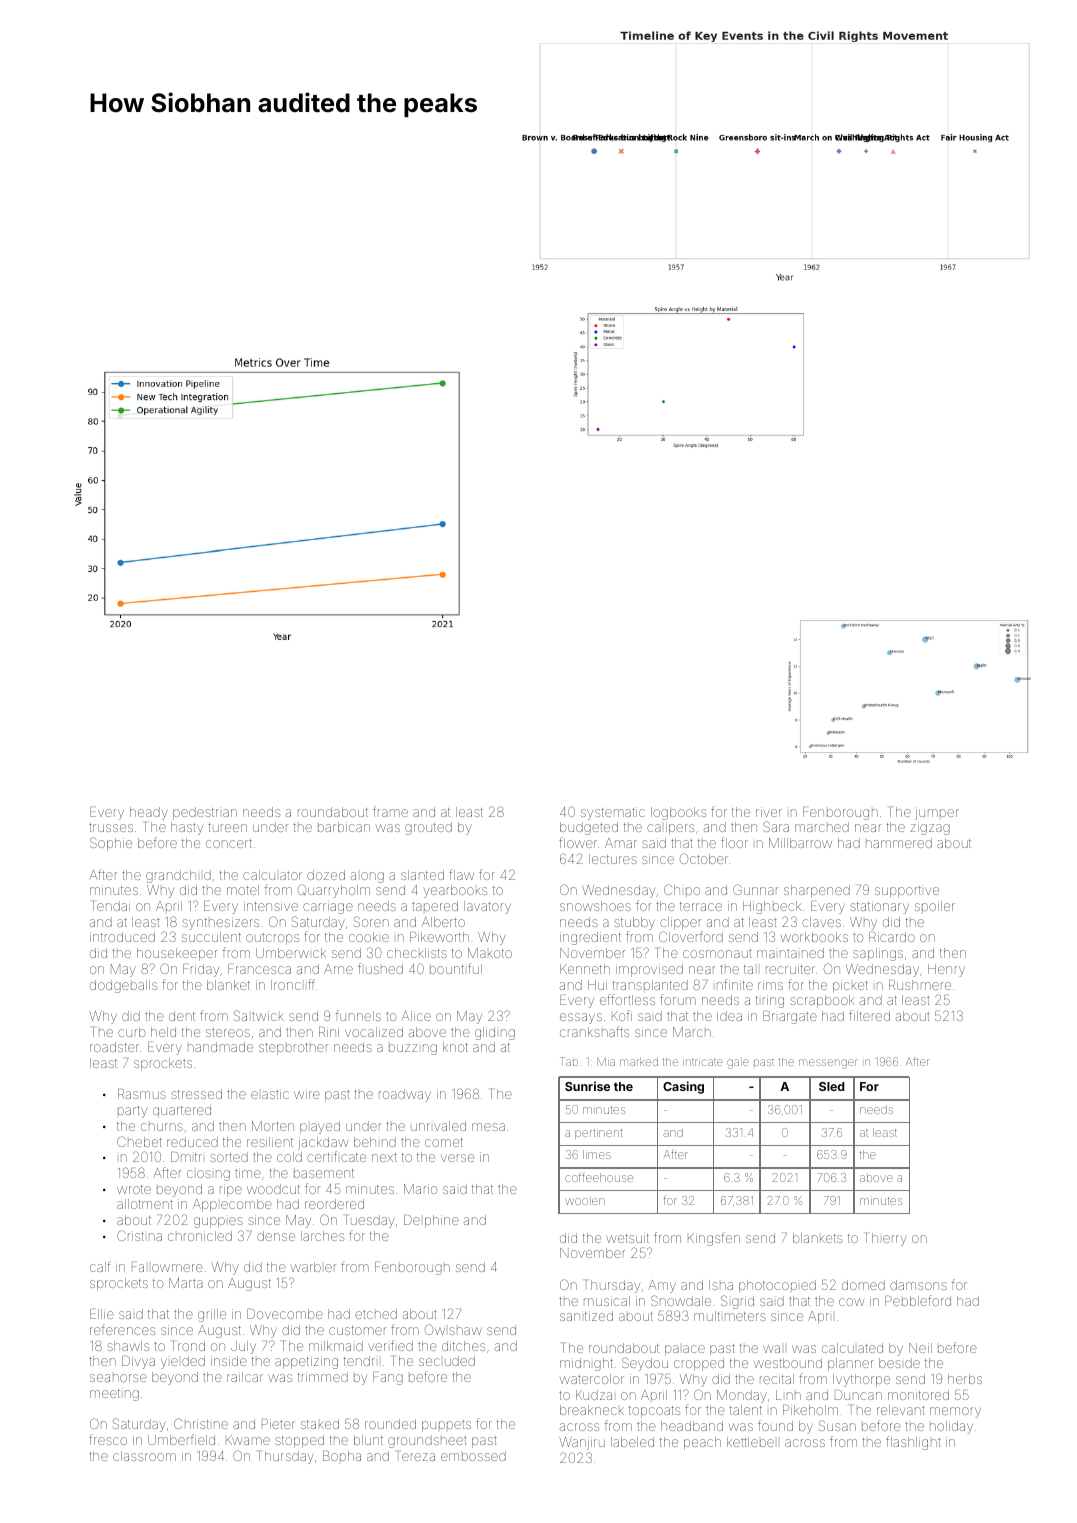 The width and height of the screenshot is (1077, 1523). I want to click on meeting, so click(114, 1395).
